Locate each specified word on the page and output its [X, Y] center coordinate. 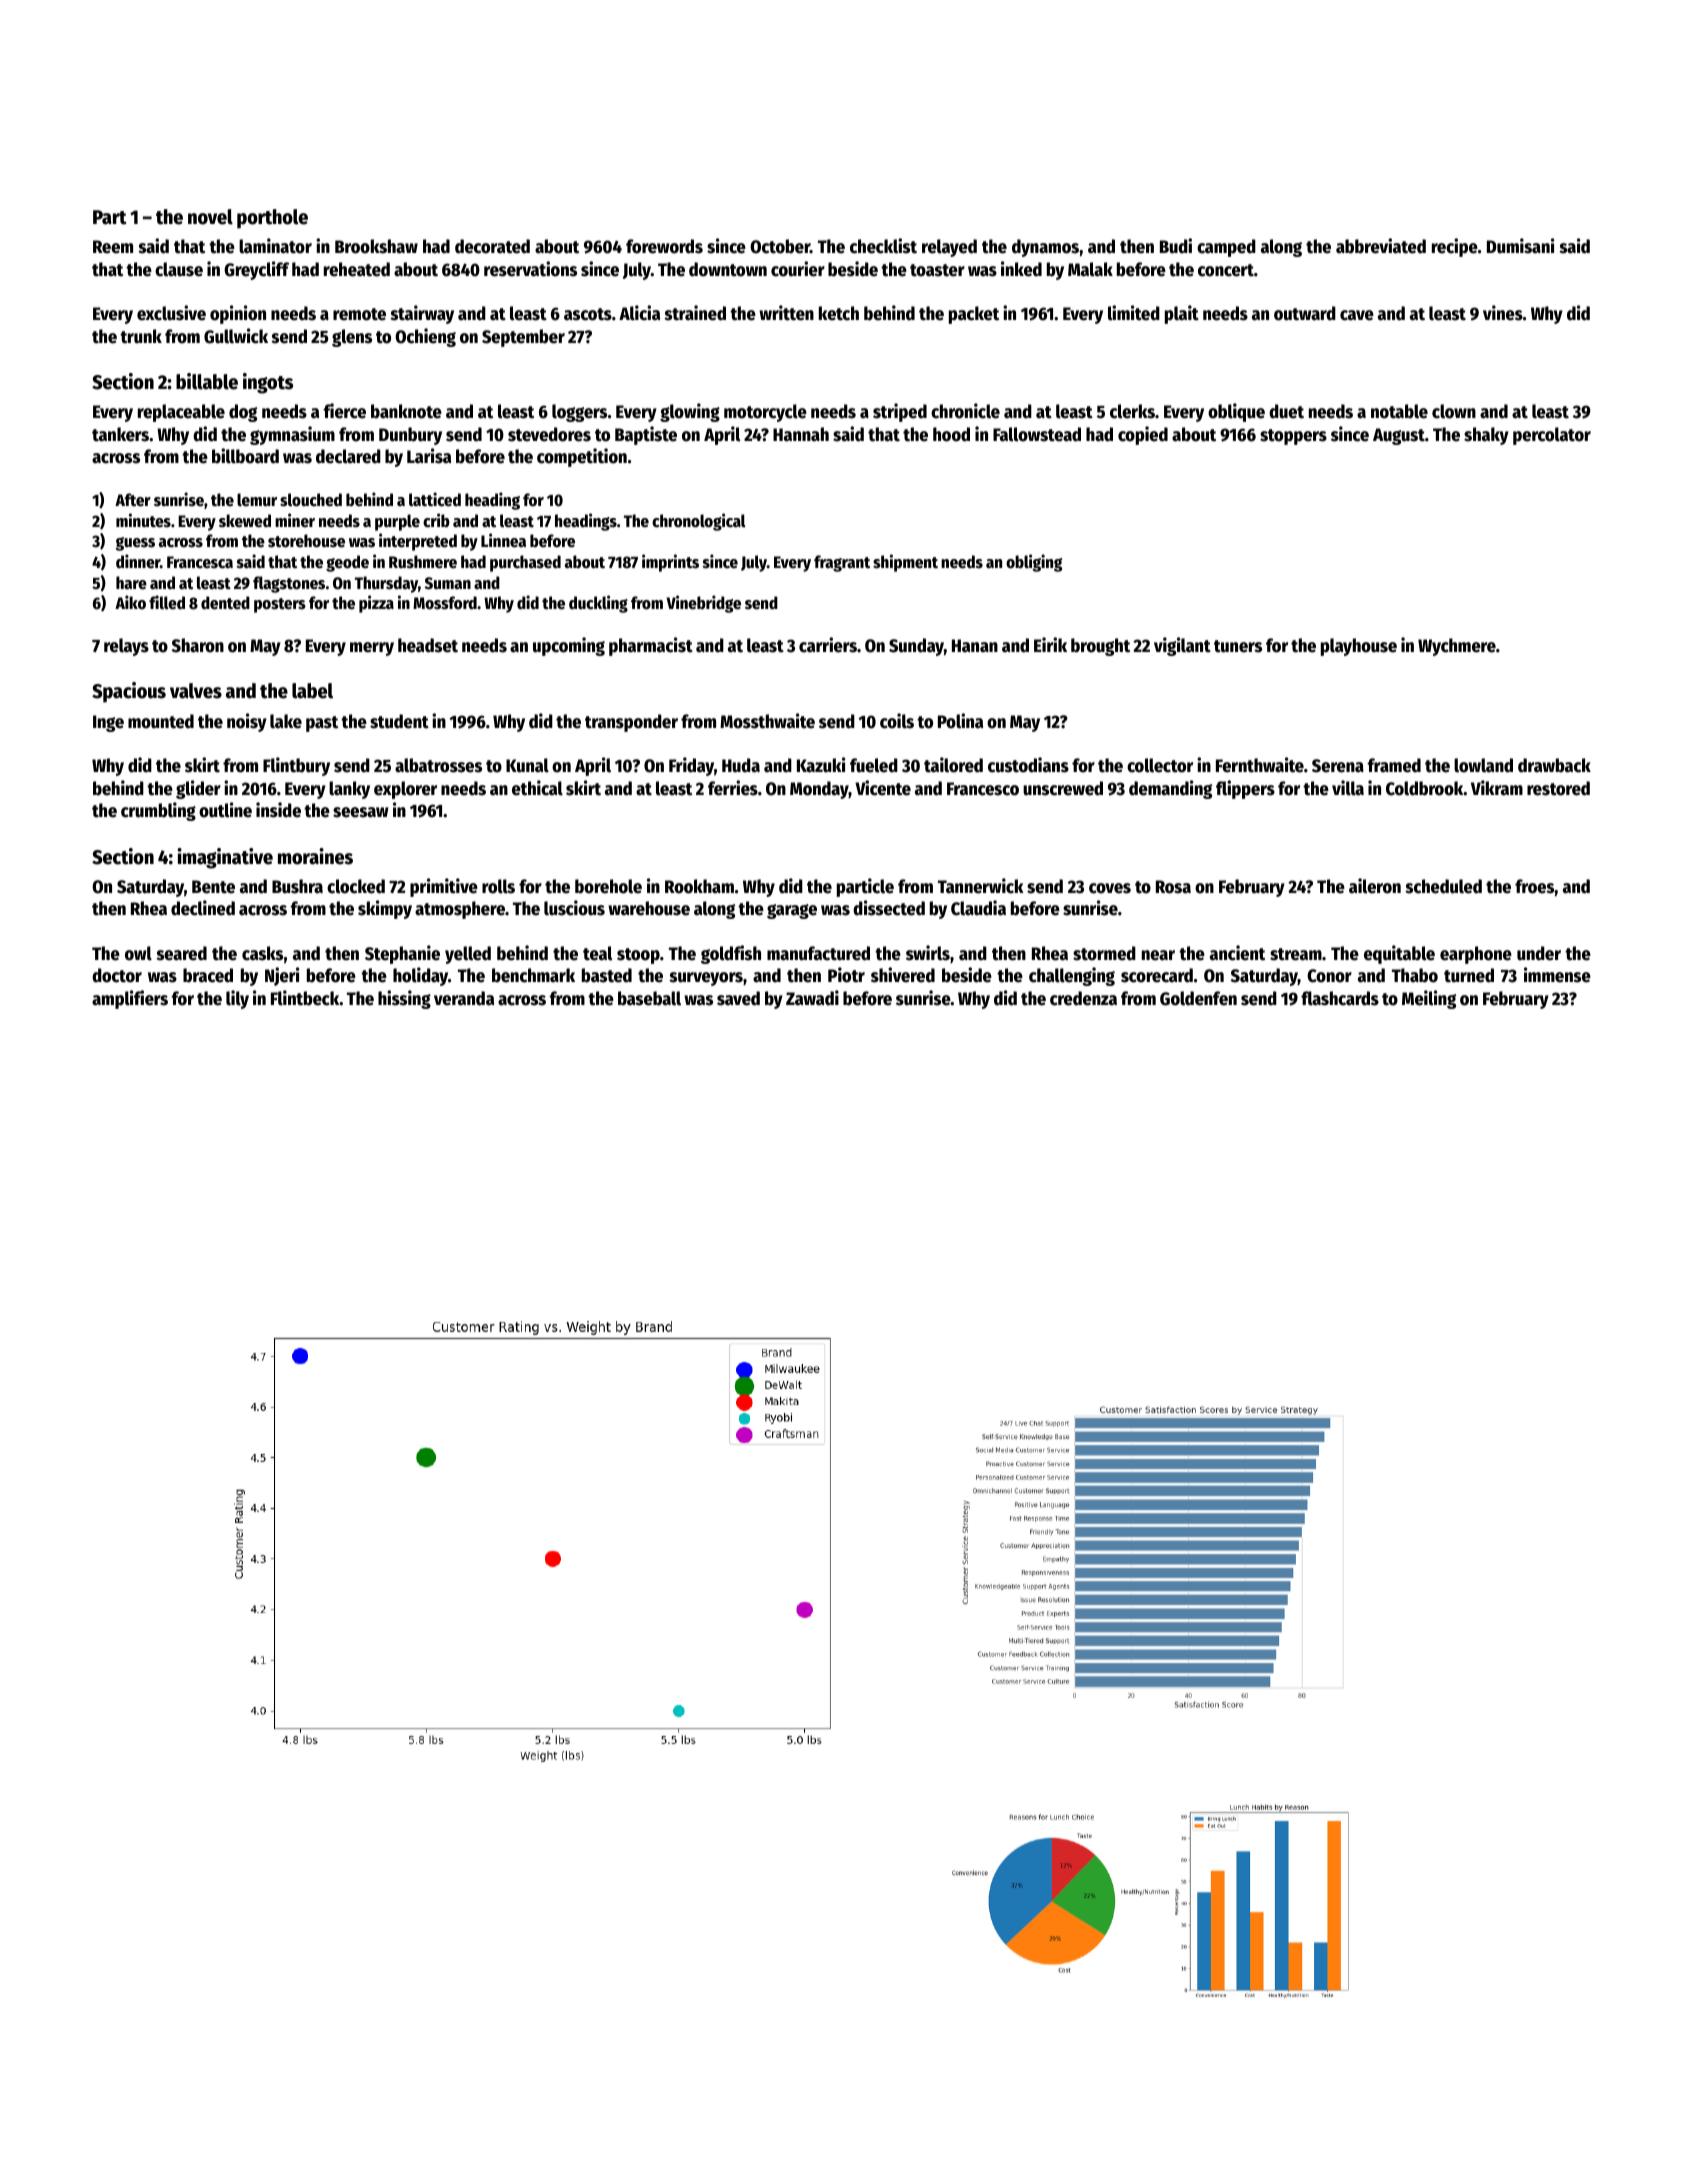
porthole [272, 219]
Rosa [1173, 887]
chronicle [965, 411]
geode [347, 563]
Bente [213, 887]
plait [1182, 314]
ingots [268, 383]
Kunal [527, 765]
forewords [664, 246]
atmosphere [460, 910]
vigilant [1182, 646]
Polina [960, 721]
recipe [1455, 247]
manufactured [818, 953]
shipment [905, 563]
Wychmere [1457, 647]
